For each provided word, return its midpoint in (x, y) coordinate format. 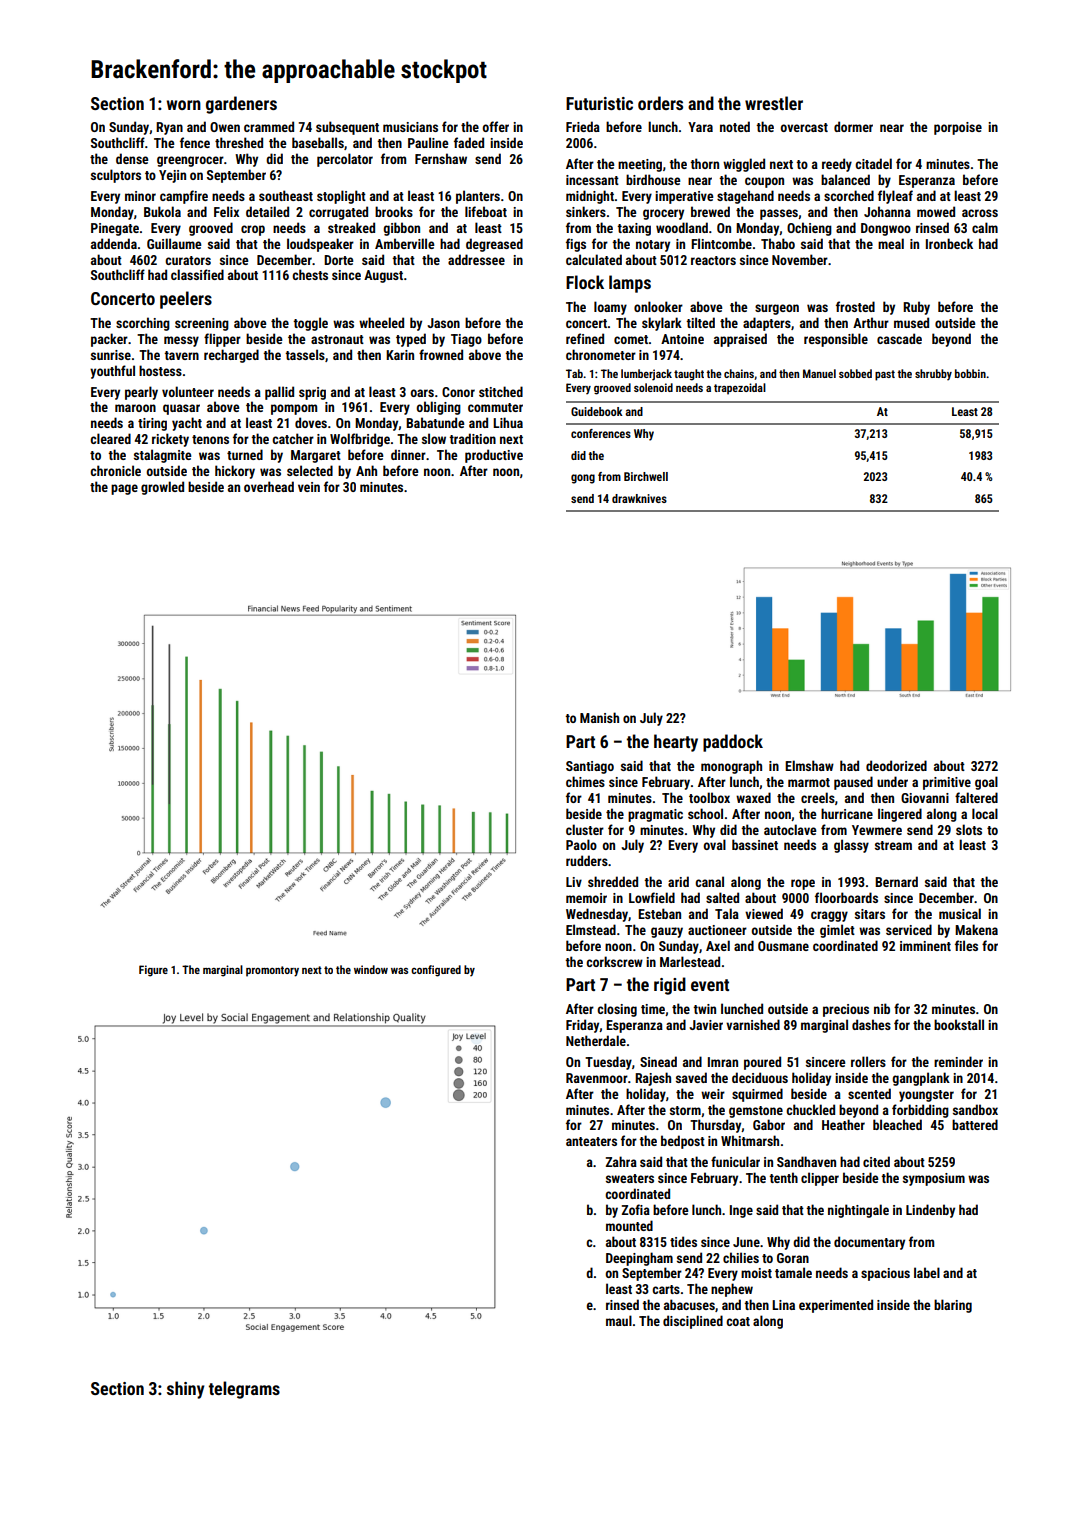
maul (619, 1320)
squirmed (757, 1095)
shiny (186, 1390)
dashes (871, 1024)
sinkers (586, 211)
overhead (269, 486)
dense (132, 158)
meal (891, 243)
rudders (587, 860)
